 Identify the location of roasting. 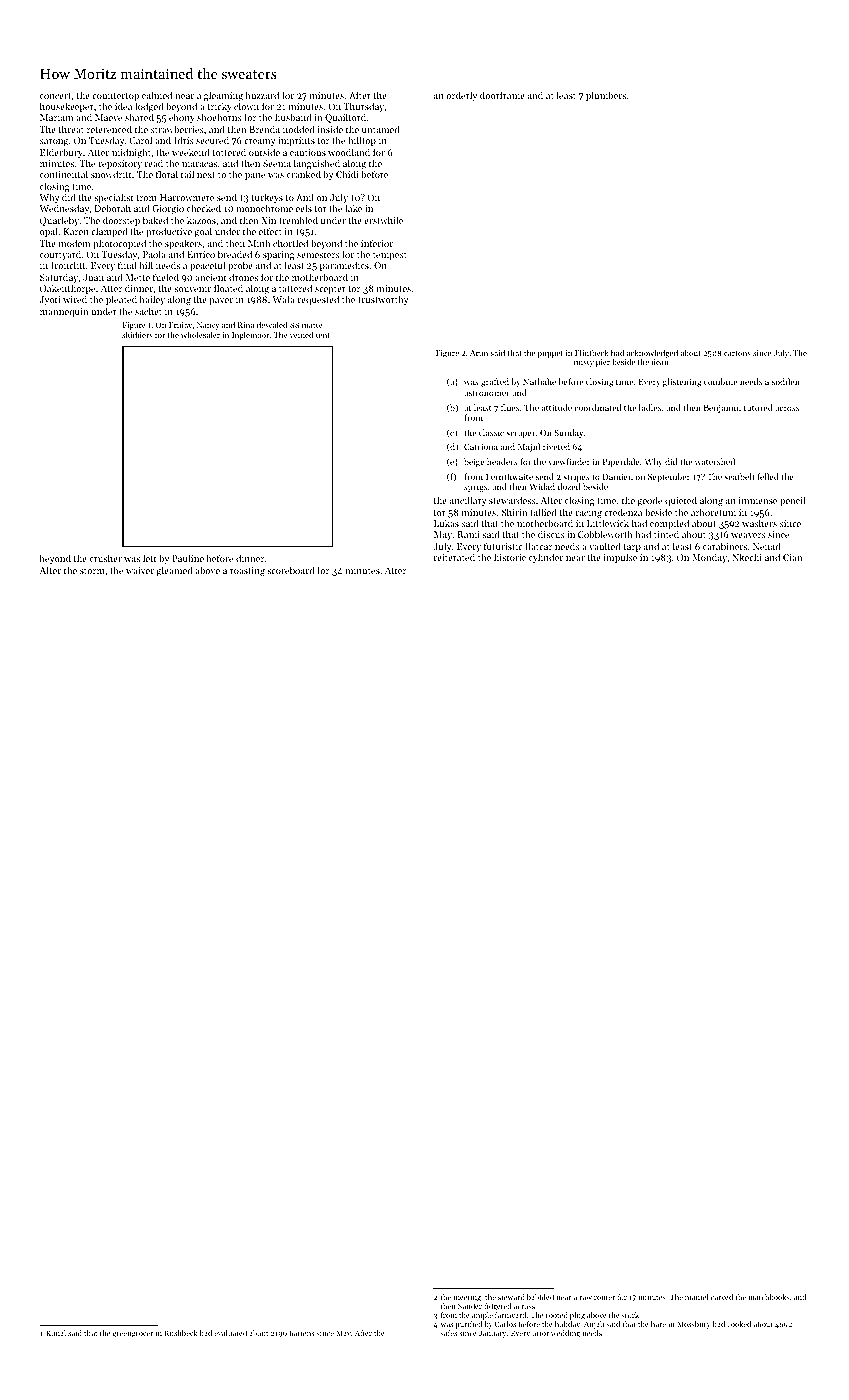
(247, 571).
